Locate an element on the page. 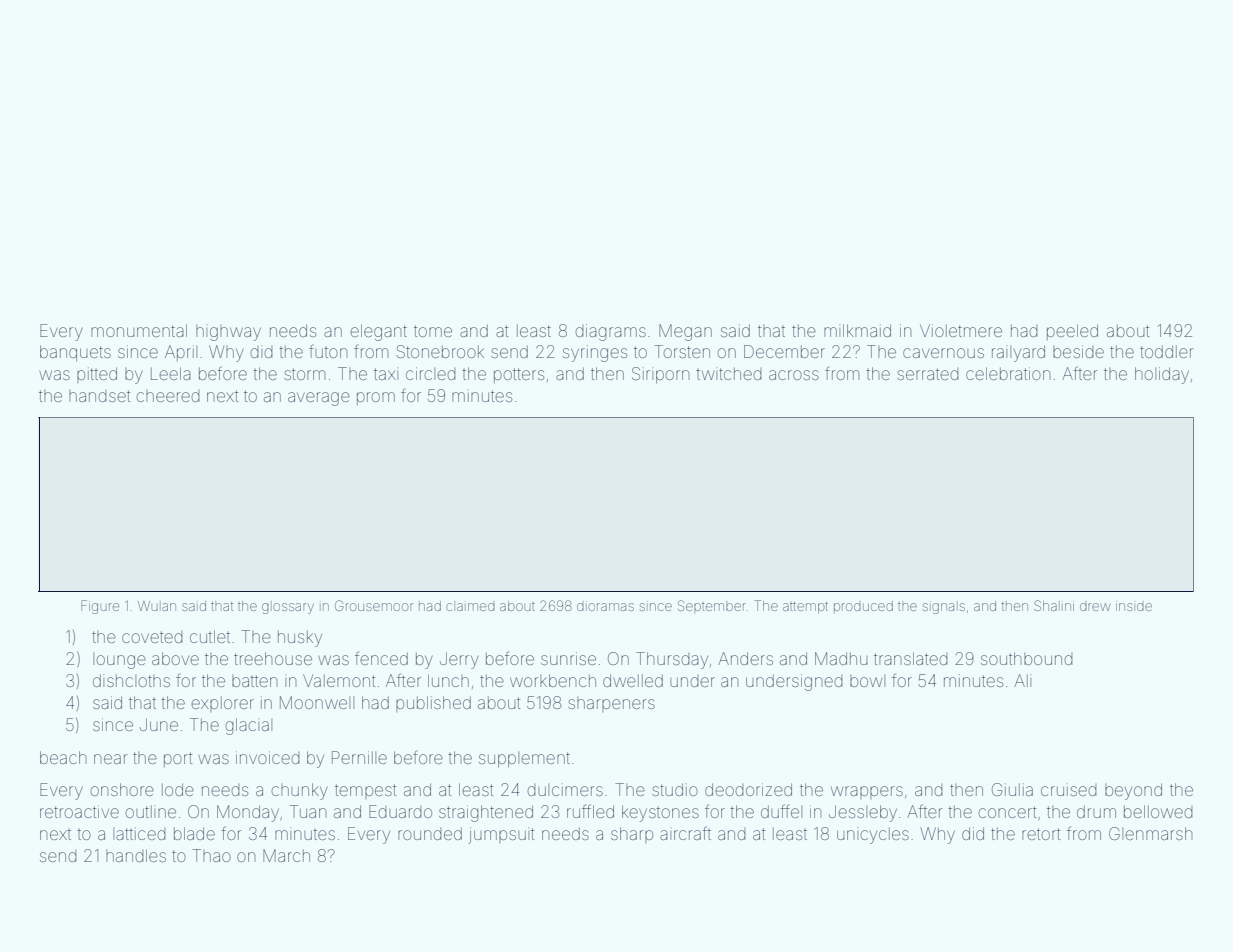  straightened is located at coordinates (486, 813).
